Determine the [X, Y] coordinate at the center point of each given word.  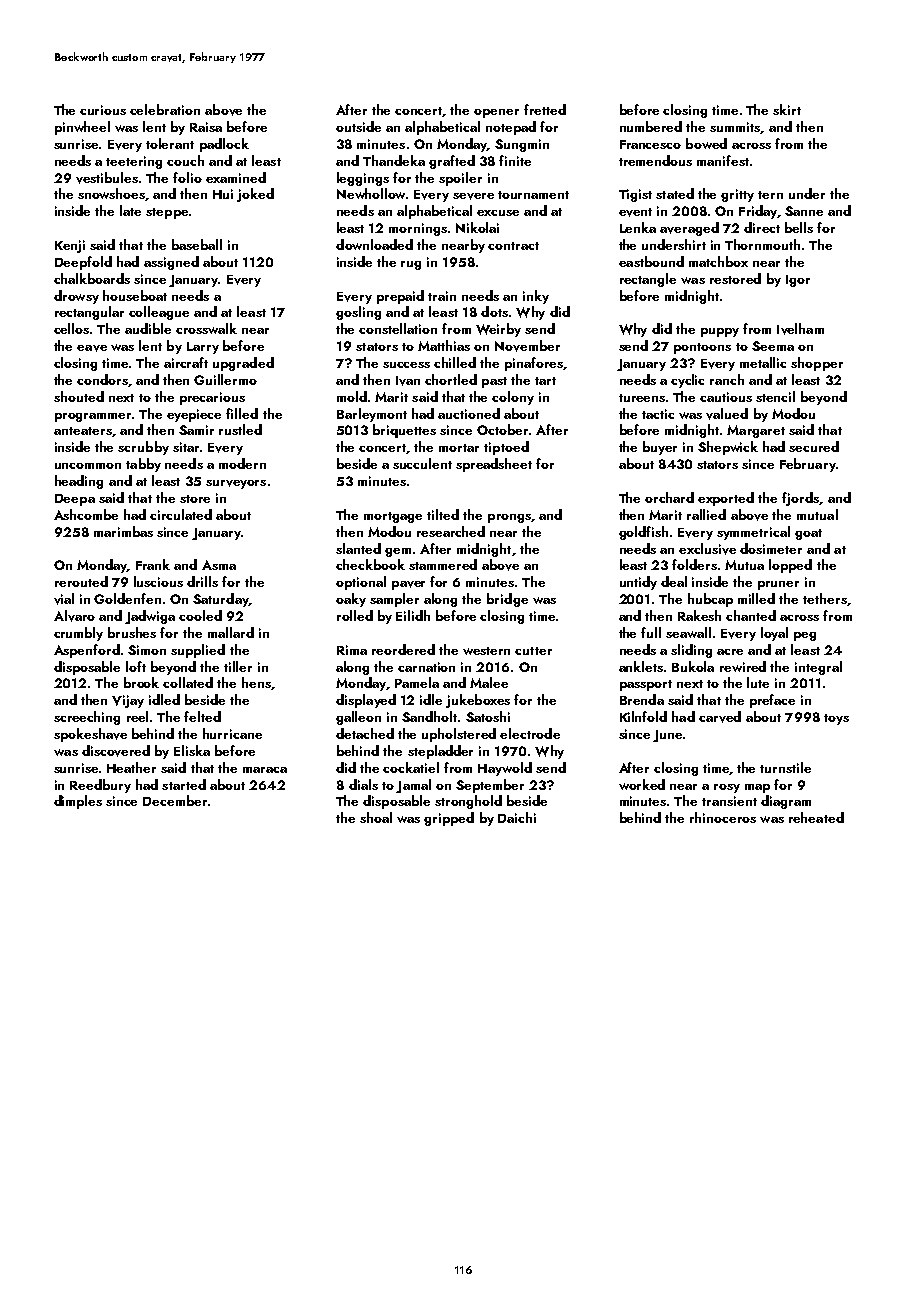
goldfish [643, 533]
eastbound [651, 261]
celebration [165, 109]
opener [496, 113]
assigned [171, 263]
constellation [398, 328]
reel [137, 716]
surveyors [236, 484]
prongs [509, 518]
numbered [651, 126]
